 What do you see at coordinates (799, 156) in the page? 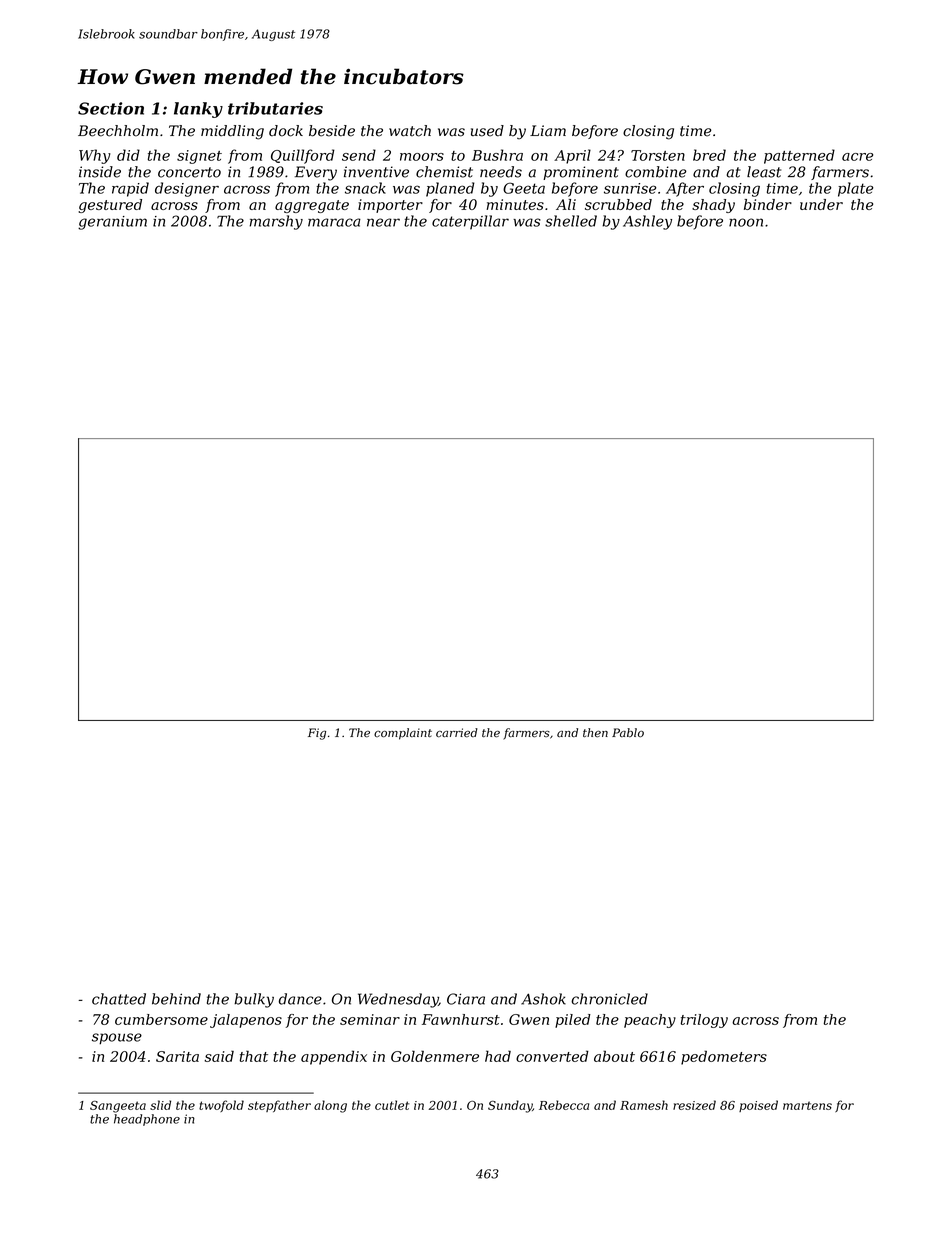
I see `patterned` at bounding box center [799, 156].
